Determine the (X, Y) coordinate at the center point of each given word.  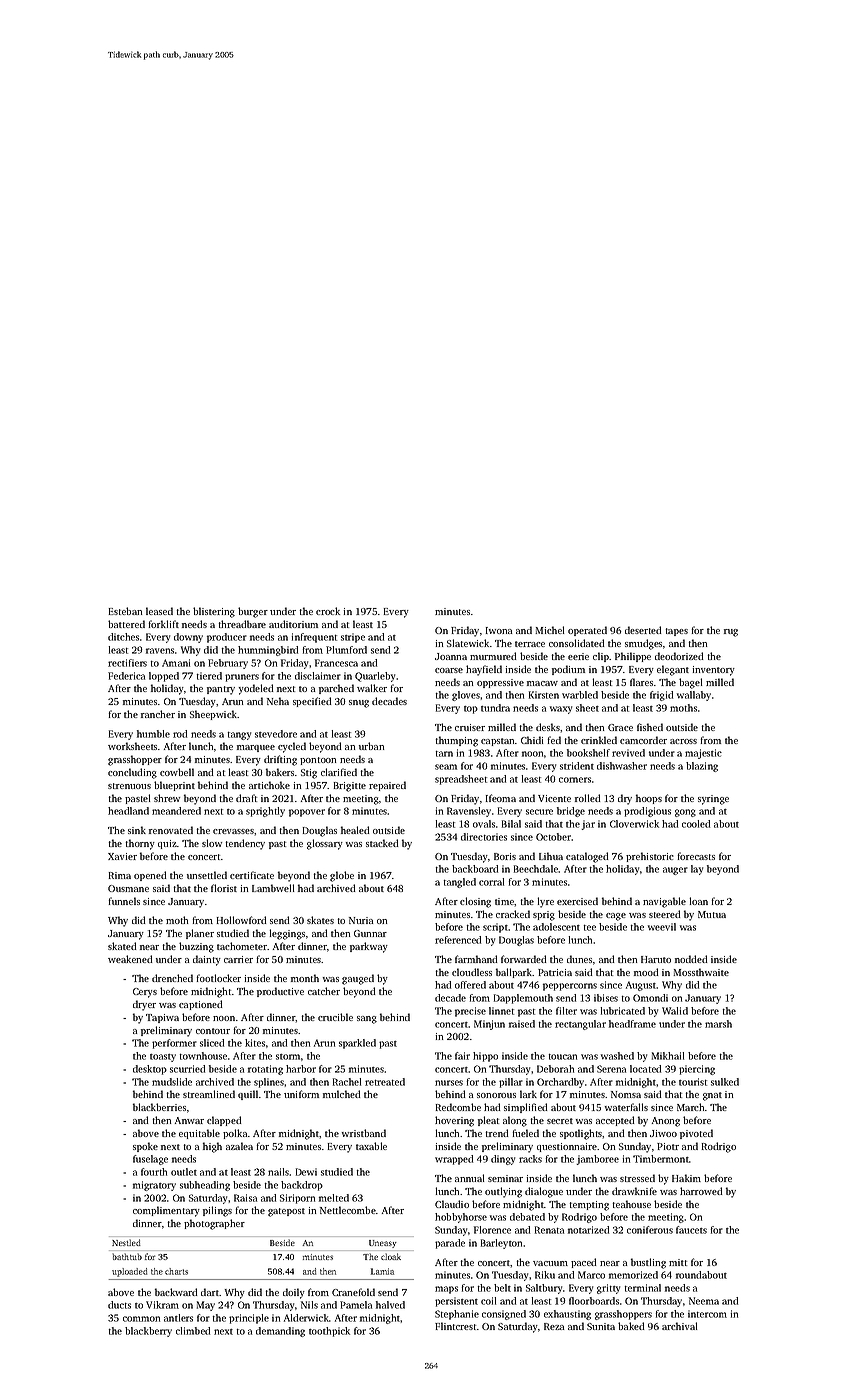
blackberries (159, 1107)
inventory (713, 671)
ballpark (514, 973)
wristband (363, 1133)
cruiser (470, 727)
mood (646, 972)
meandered (176, 811)
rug (731, 633)
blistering (214, 612)
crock (328, 611)
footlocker (218, 978)
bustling (648, 1263)
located (645, 1069)
